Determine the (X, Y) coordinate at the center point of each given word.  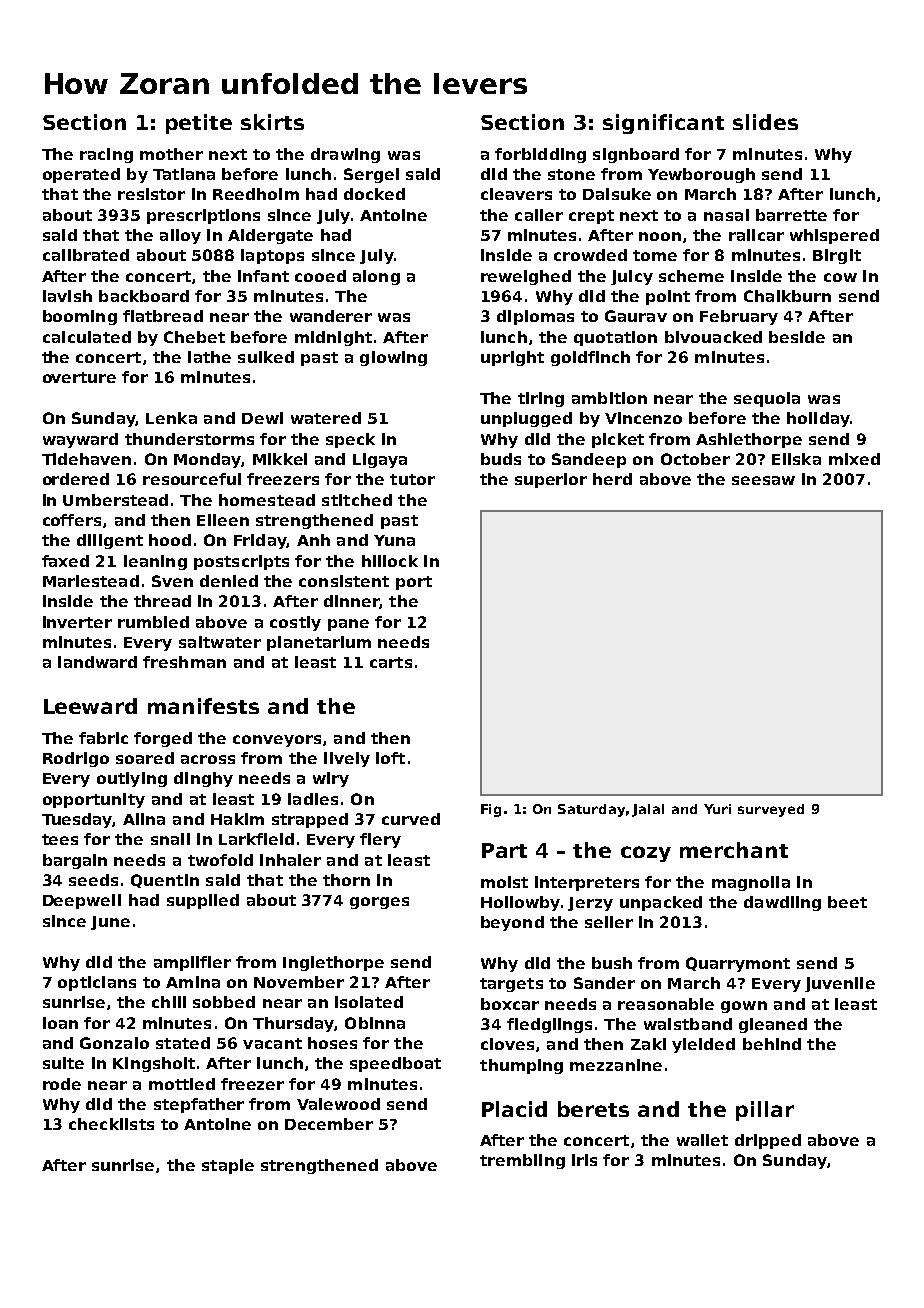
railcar (756, 235)
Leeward (90, 706)
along (376, 277)
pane (348, 625)
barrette (791, 215)
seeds (93, 880)
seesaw (763, 480)
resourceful (192, 479)
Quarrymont (738, 964)
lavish (67, 296)
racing (106, 155)
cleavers (516, 194)
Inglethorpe (333, 963)
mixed (854, 459)
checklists (111, 1124)
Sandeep (589, 460)
